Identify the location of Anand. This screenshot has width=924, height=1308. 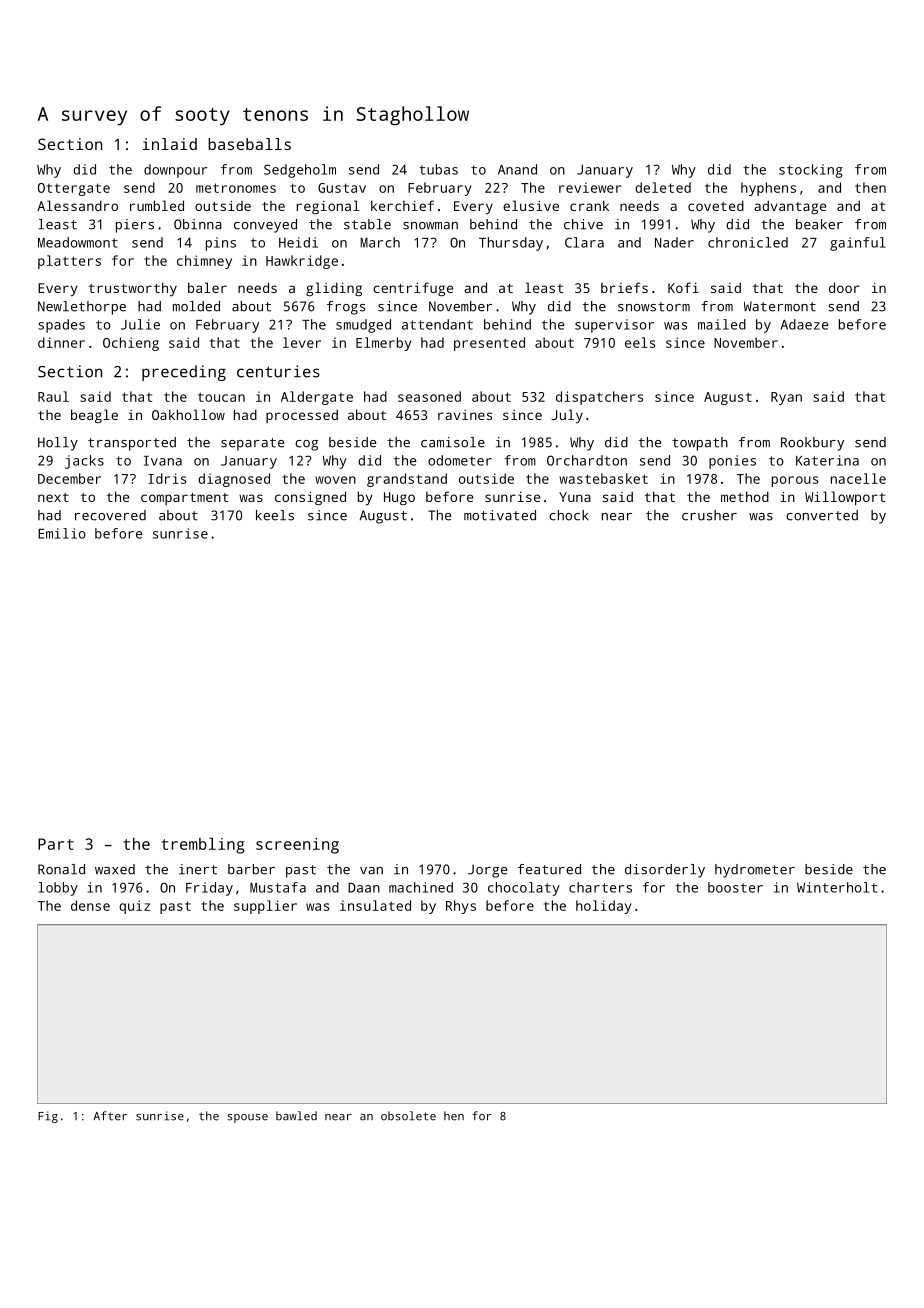
(517, 169).
